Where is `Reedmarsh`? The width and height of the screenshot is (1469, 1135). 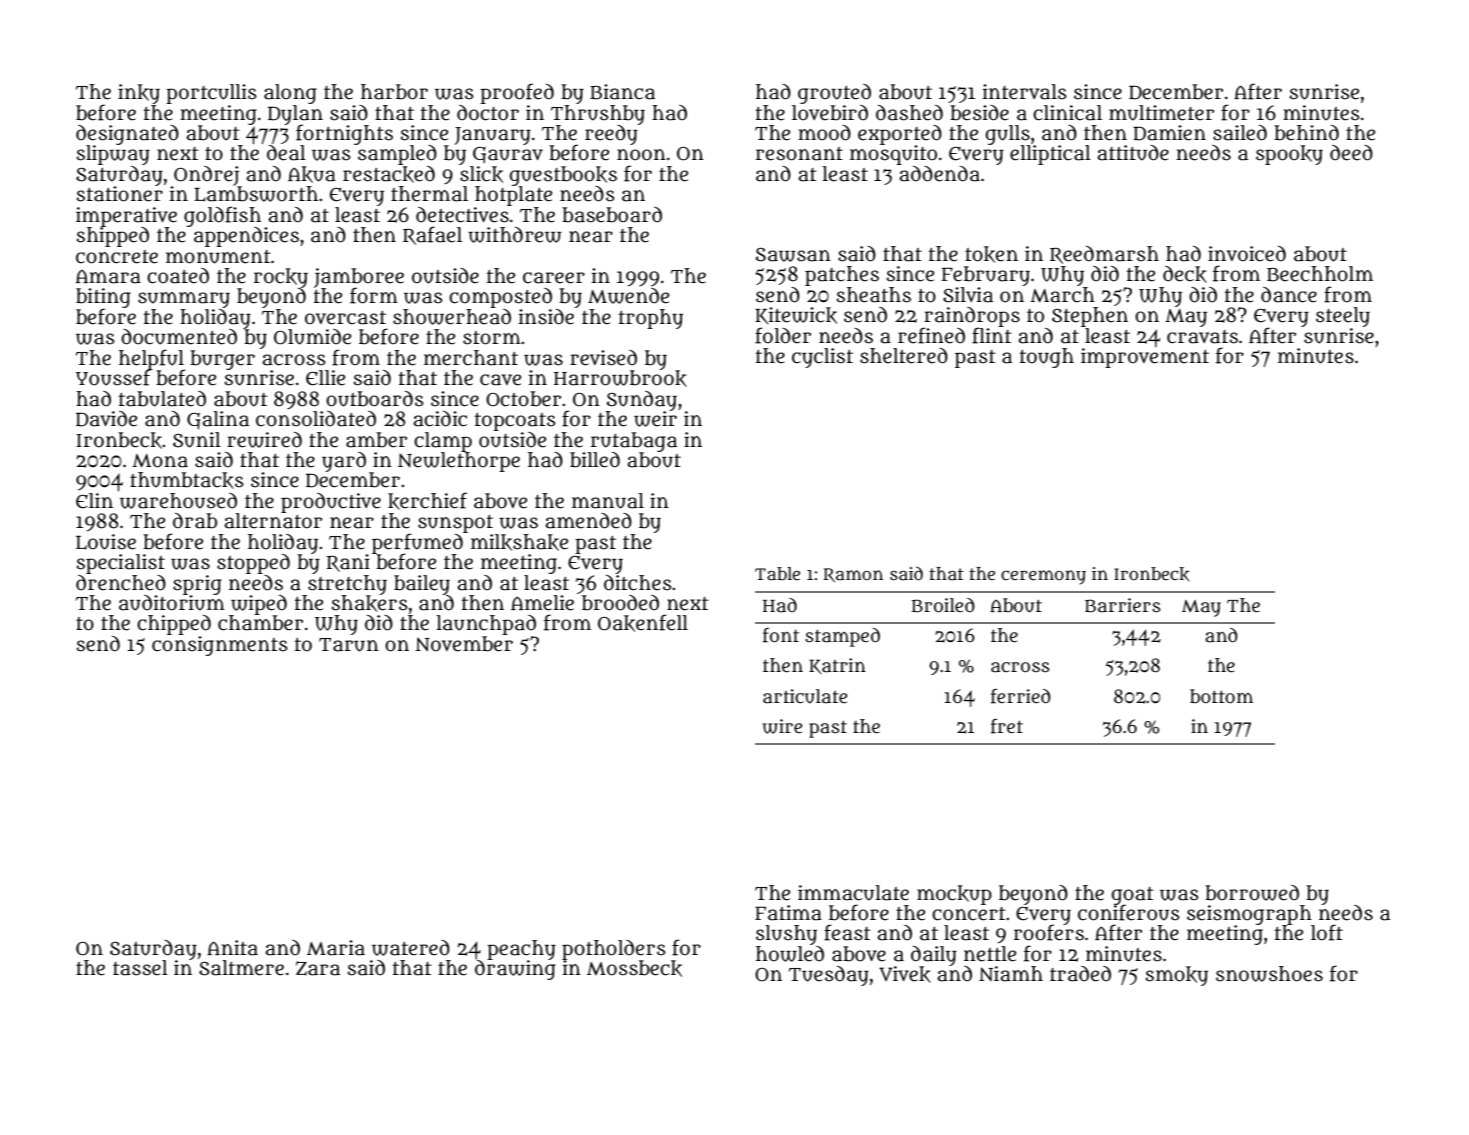
Reedmarsh is located at coordinates (1104, 255).
